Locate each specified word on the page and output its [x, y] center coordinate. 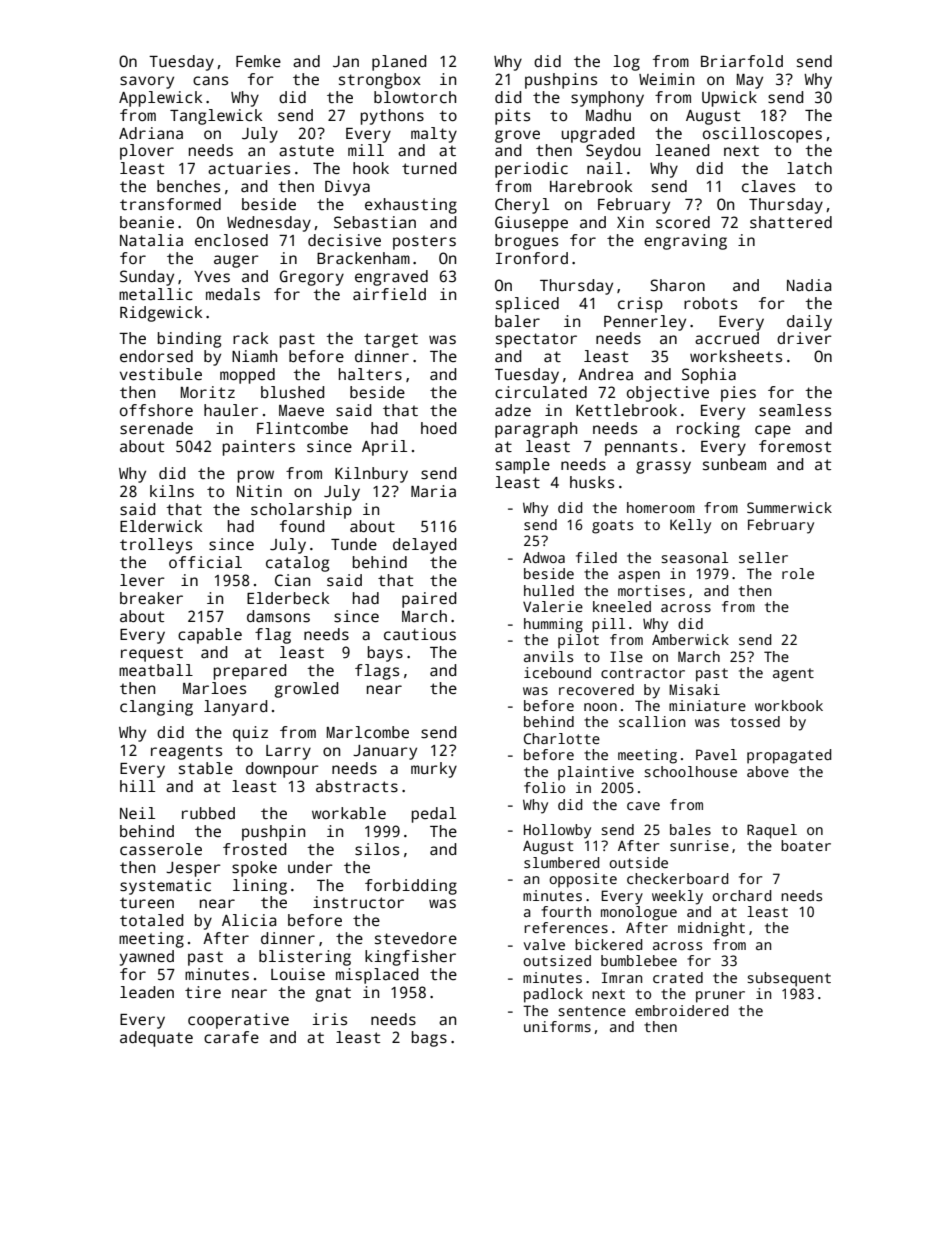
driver [804, 338]
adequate [156, 1039]
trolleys [156, 546]
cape [773, 431]
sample [523, 466]
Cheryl [522, 206]
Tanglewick [216, 117]
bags [429, 1039]
